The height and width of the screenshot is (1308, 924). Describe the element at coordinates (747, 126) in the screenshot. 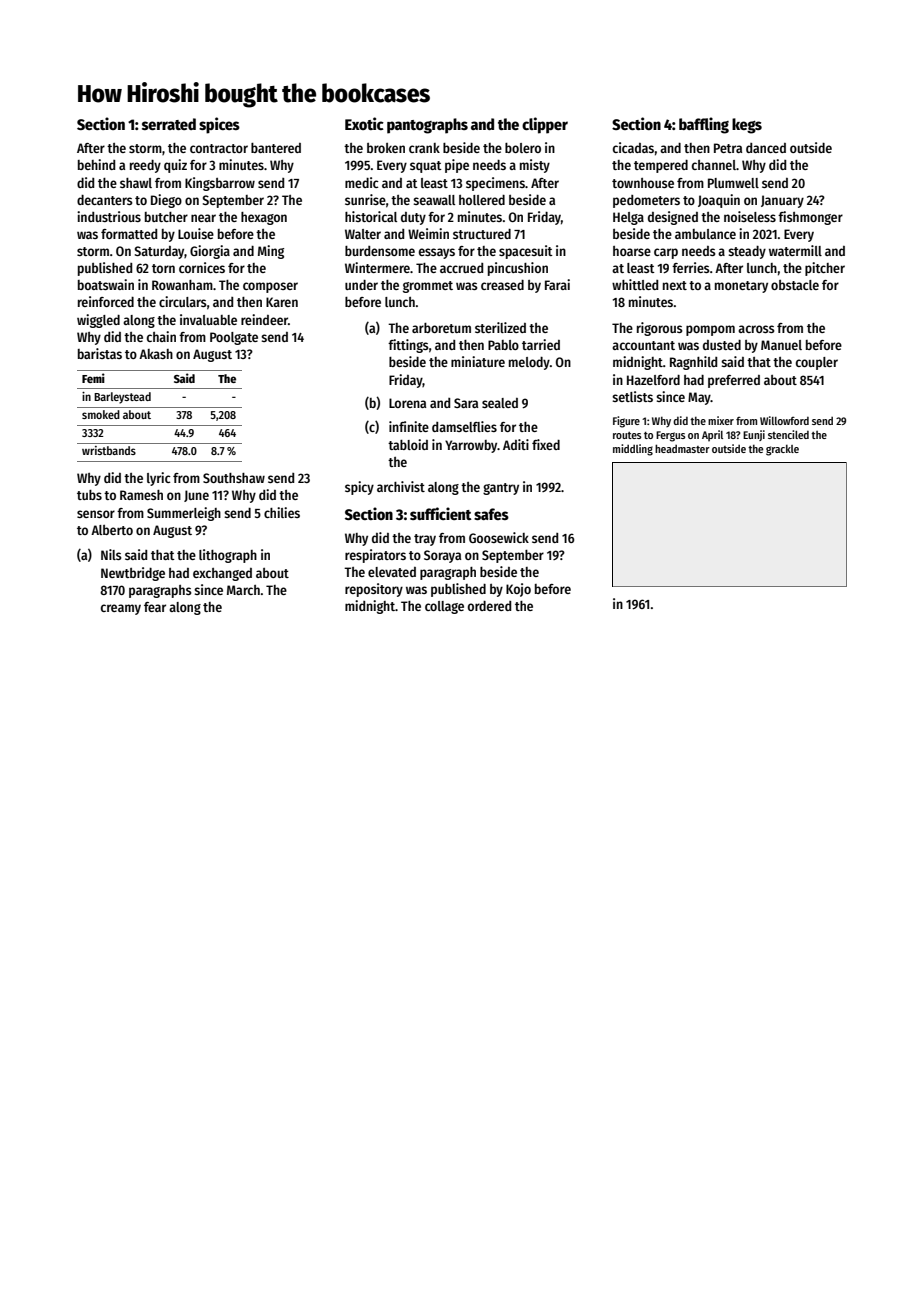

I see `kegs` at that location.
